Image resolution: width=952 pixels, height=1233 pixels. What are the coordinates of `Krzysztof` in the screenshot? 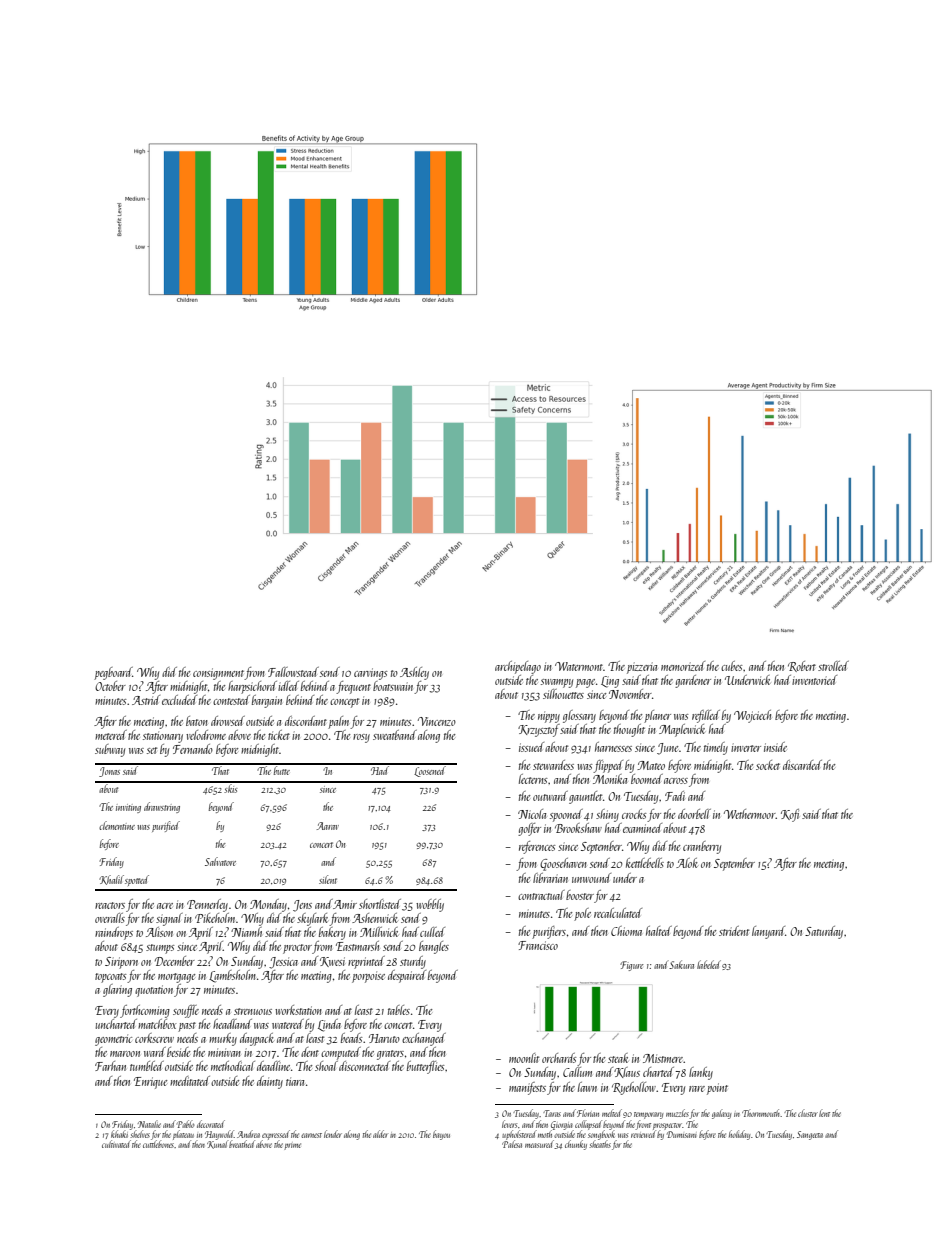 It's located at (539, 730).
